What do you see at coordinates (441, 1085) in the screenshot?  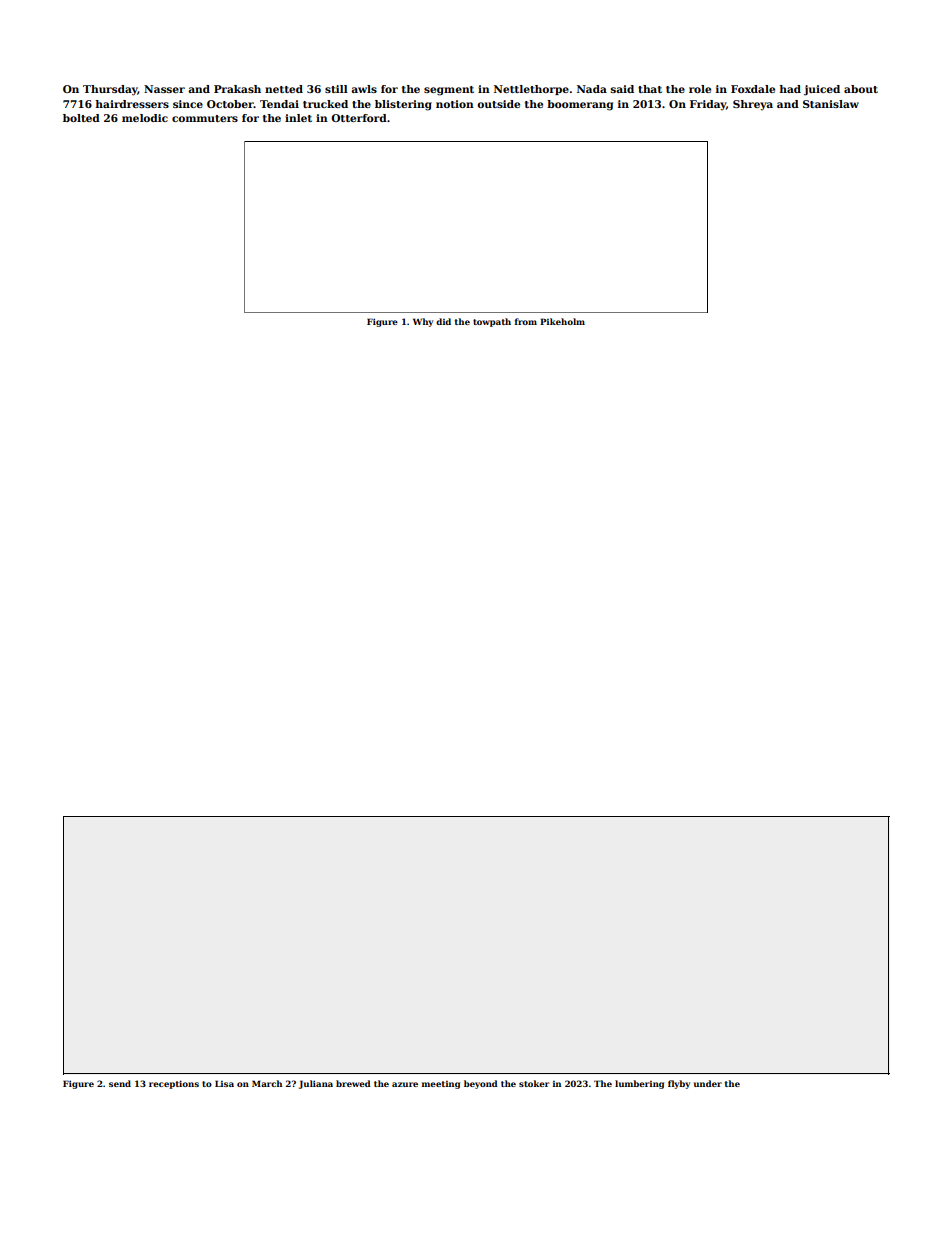 I see `meeting` at bounding box center [441, 1085].
